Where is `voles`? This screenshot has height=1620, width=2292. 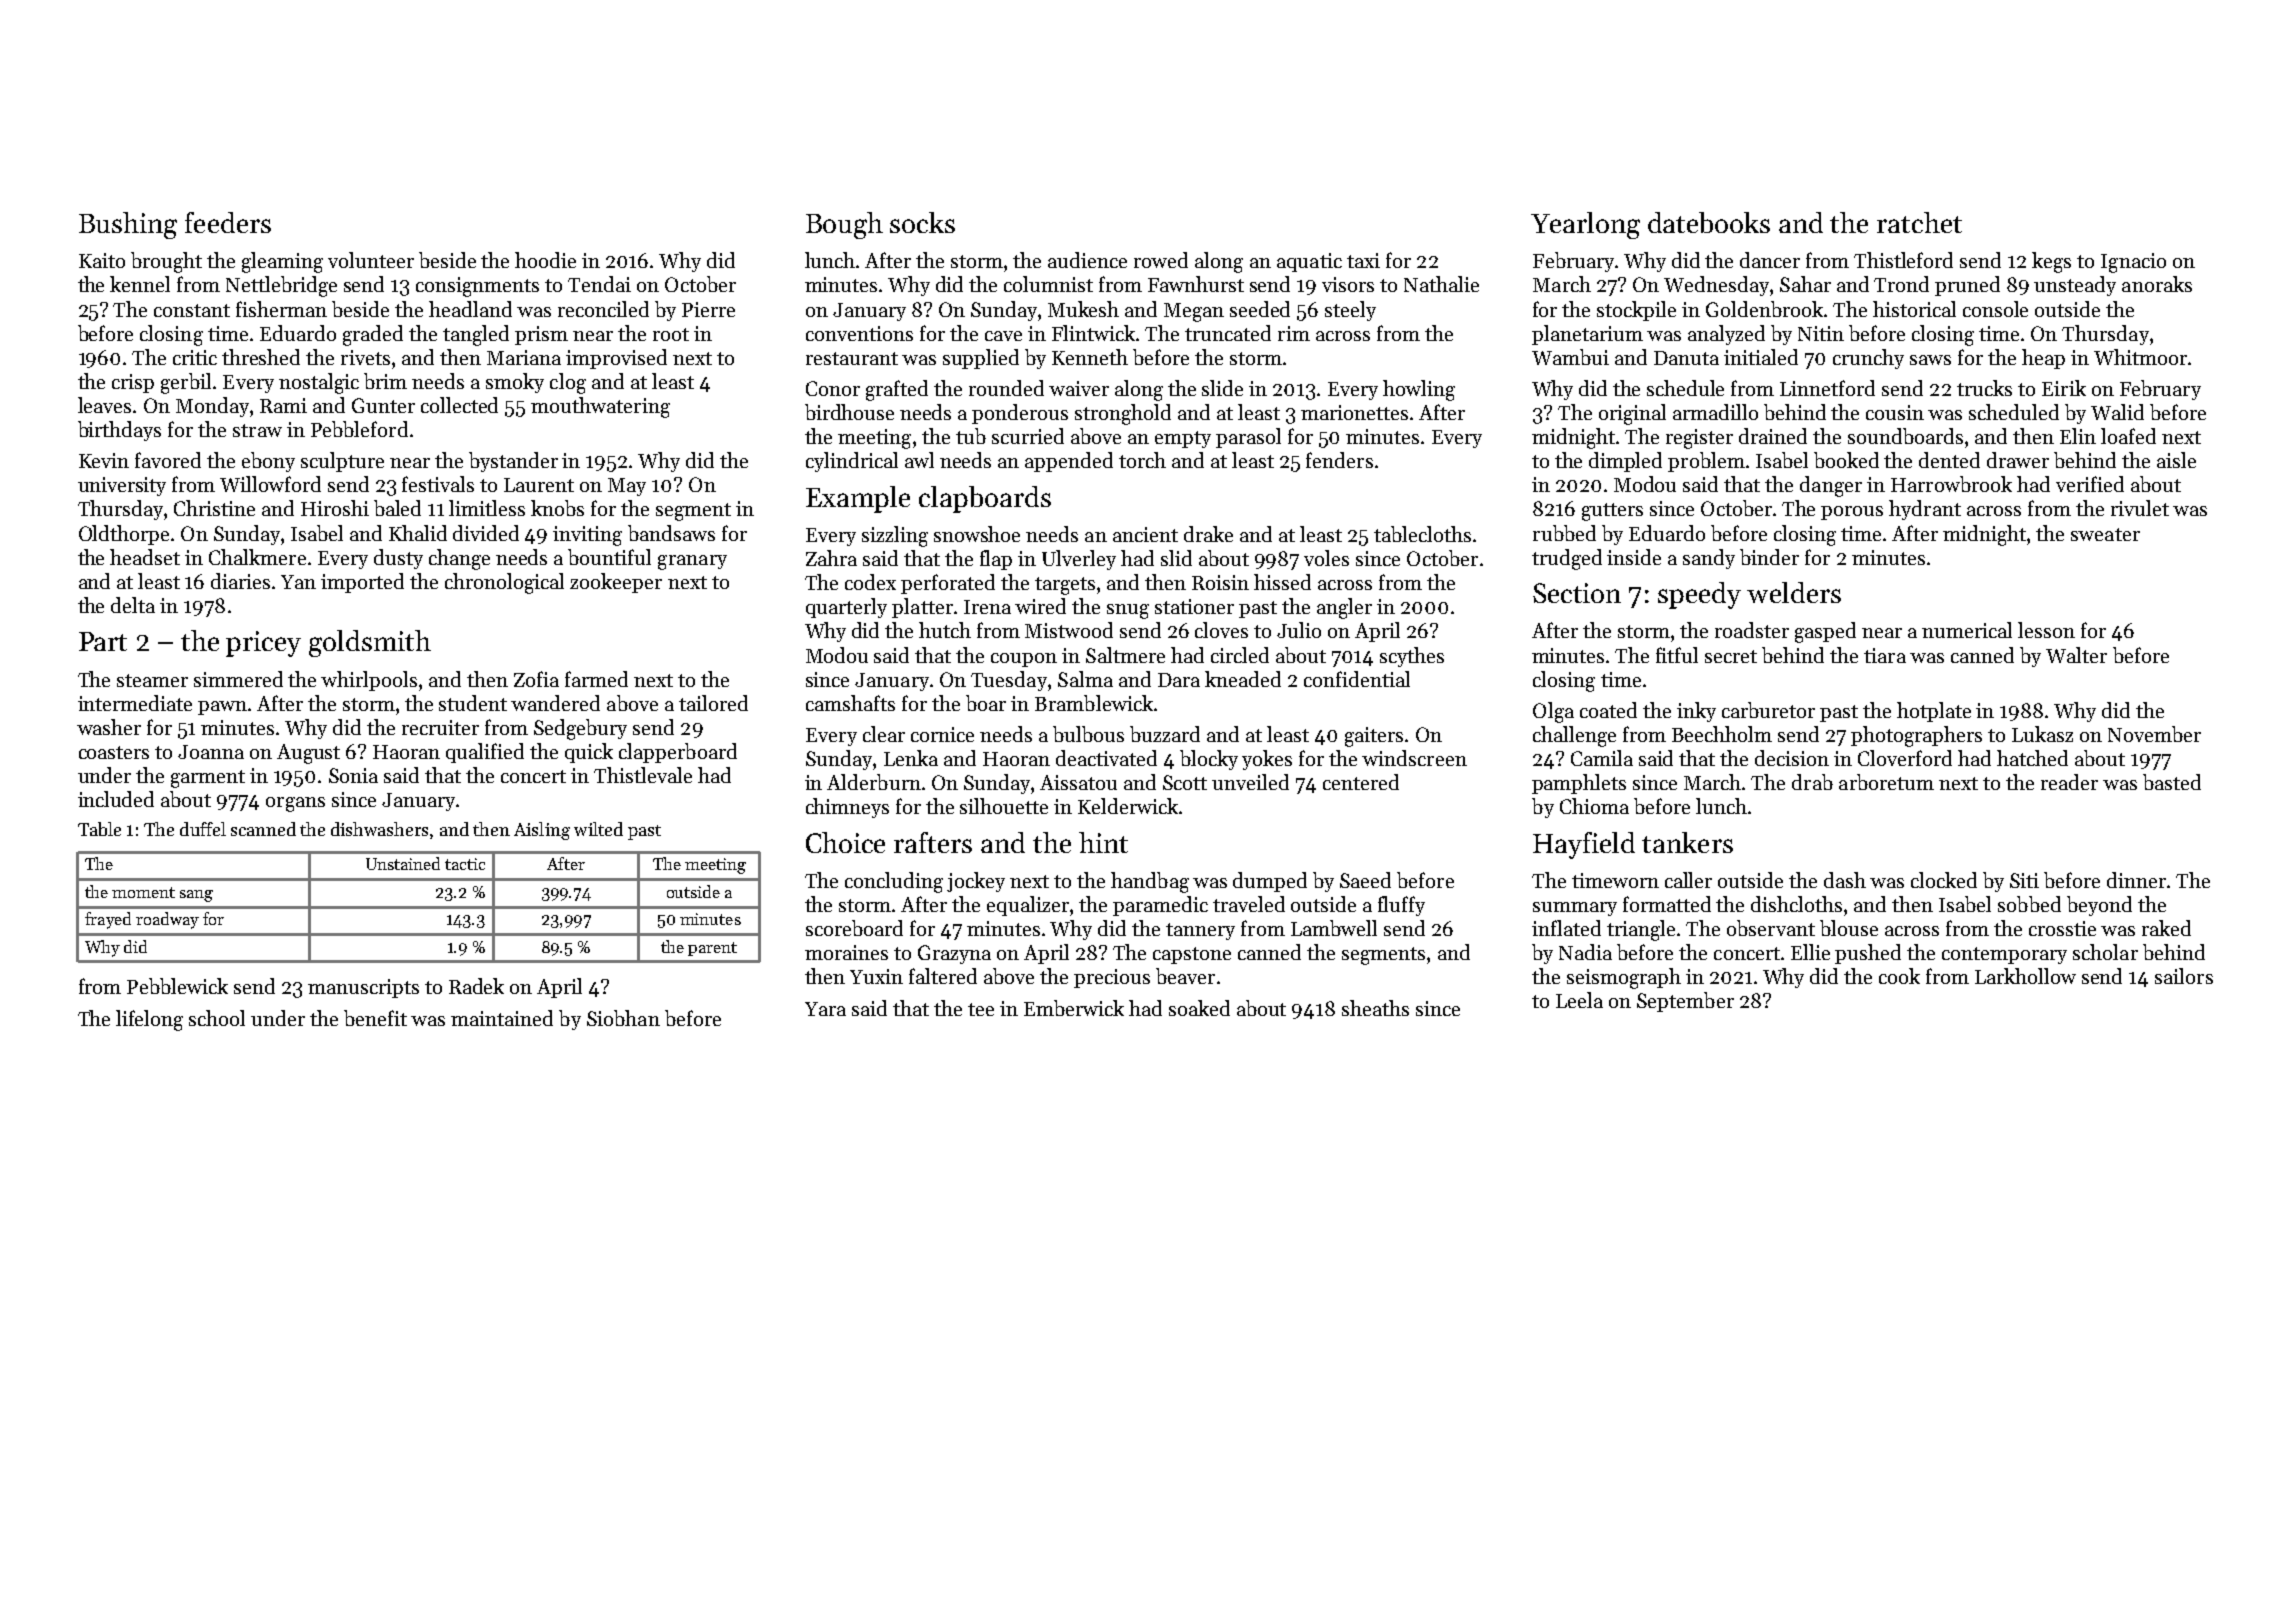
voles is located at coordinates (1326, 558).
